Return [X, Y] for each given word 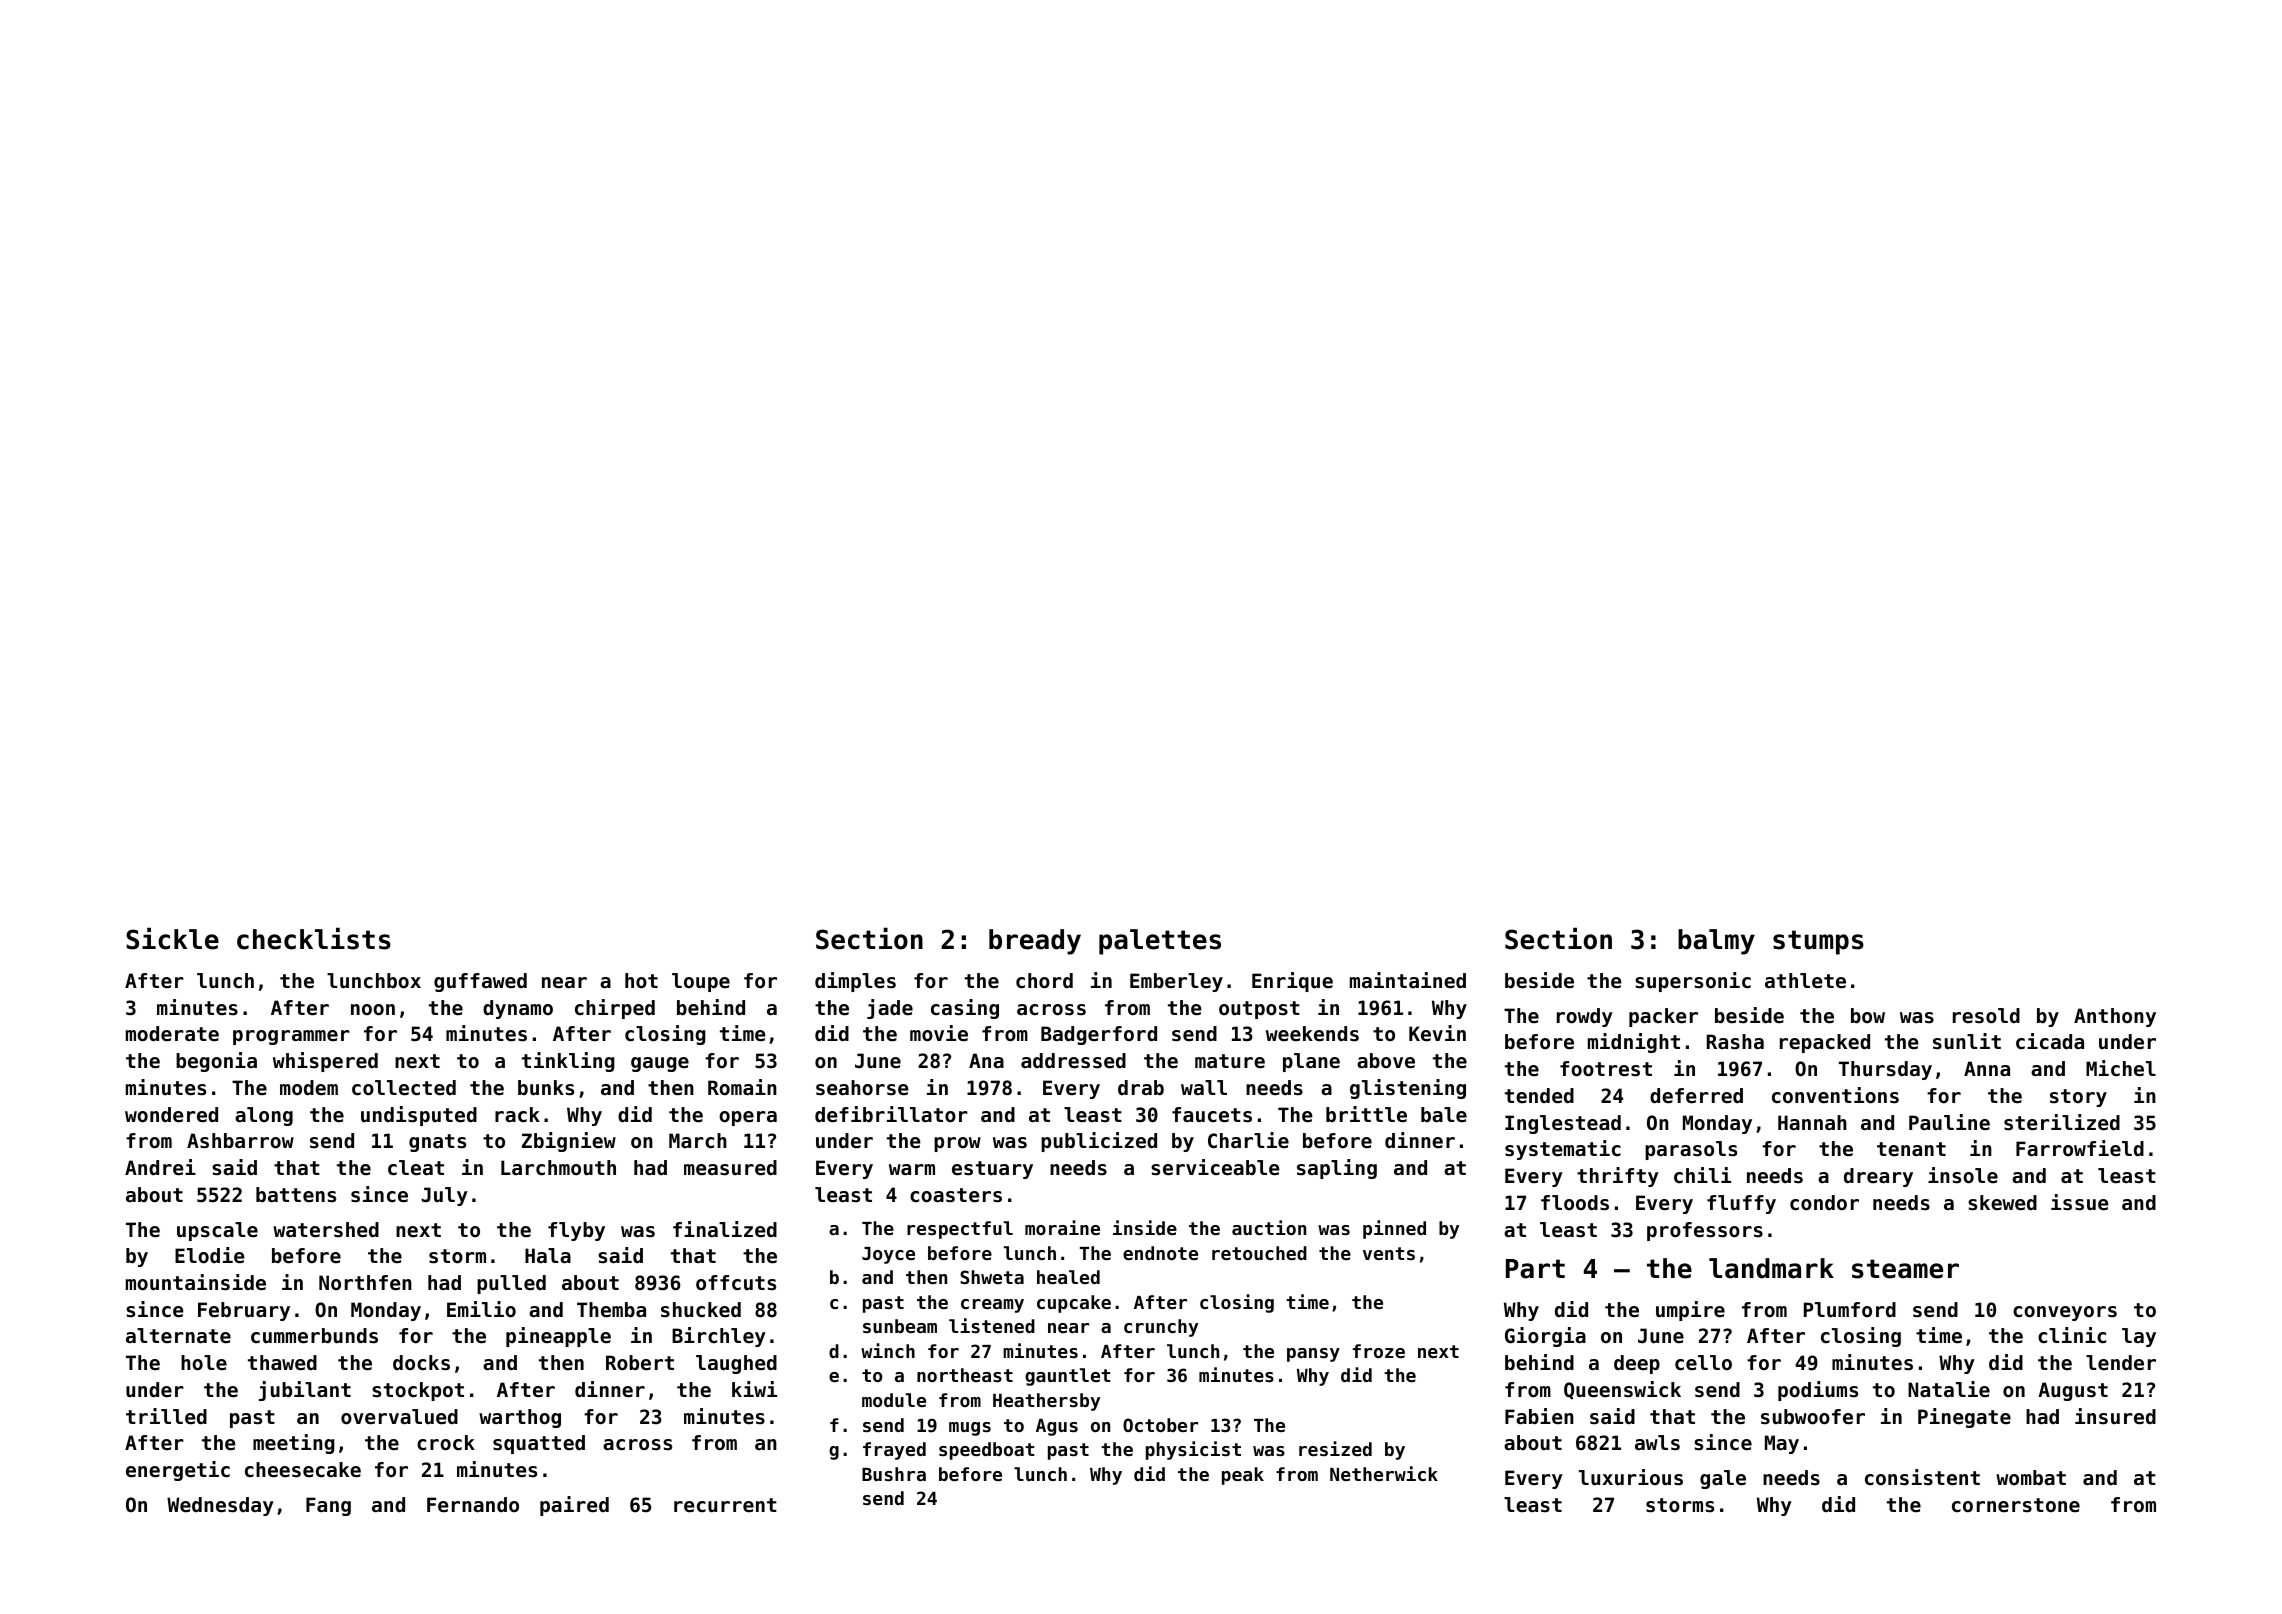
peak [1243, 1476]
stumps [1818, 942]
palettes [1160, 942]
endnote [1160, 1253]
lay [2139, 1337]
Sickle [172, 938]
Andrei [160, 1167]
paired [574, 1506]
